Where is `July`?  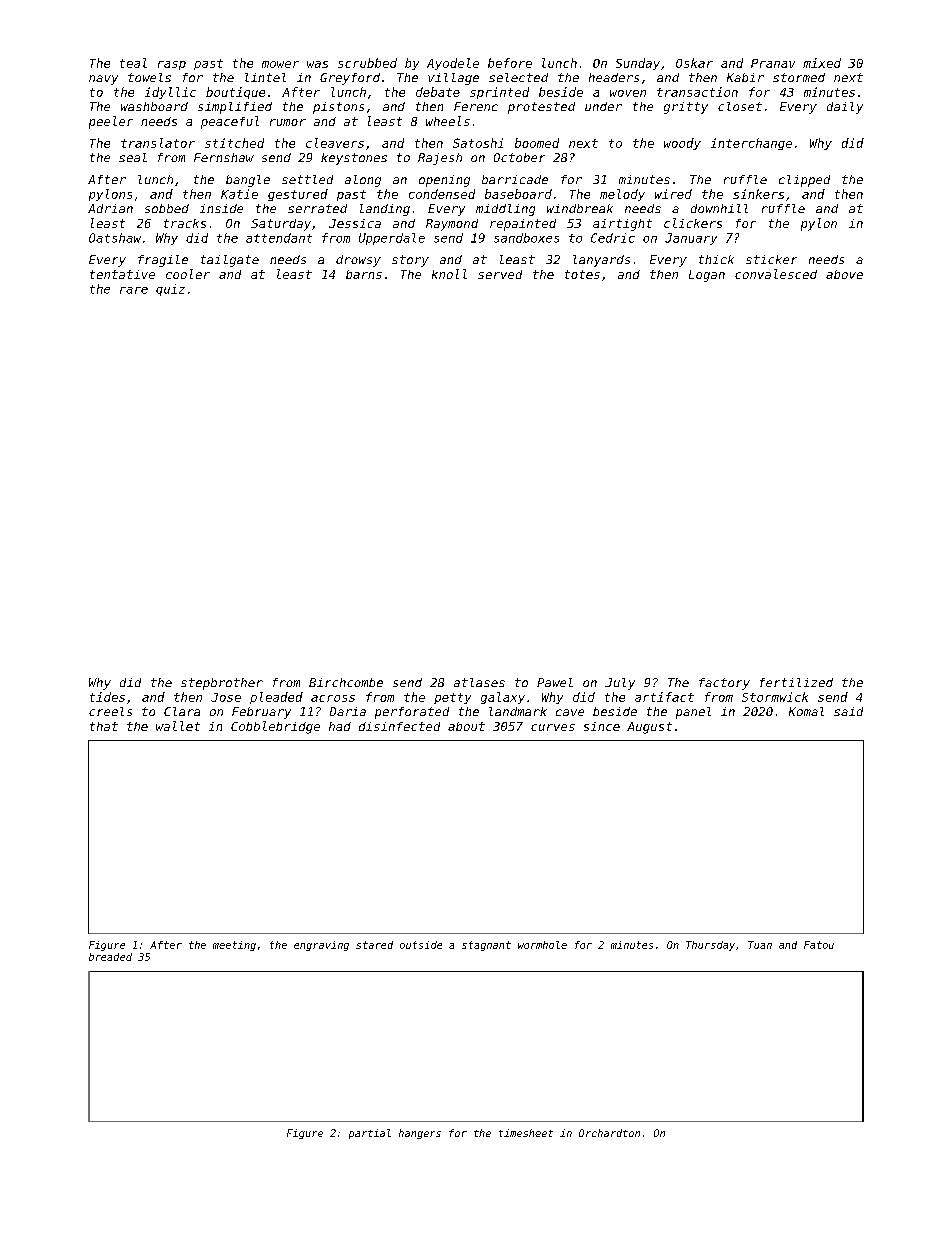
July is located at coordinates (620, 684).
